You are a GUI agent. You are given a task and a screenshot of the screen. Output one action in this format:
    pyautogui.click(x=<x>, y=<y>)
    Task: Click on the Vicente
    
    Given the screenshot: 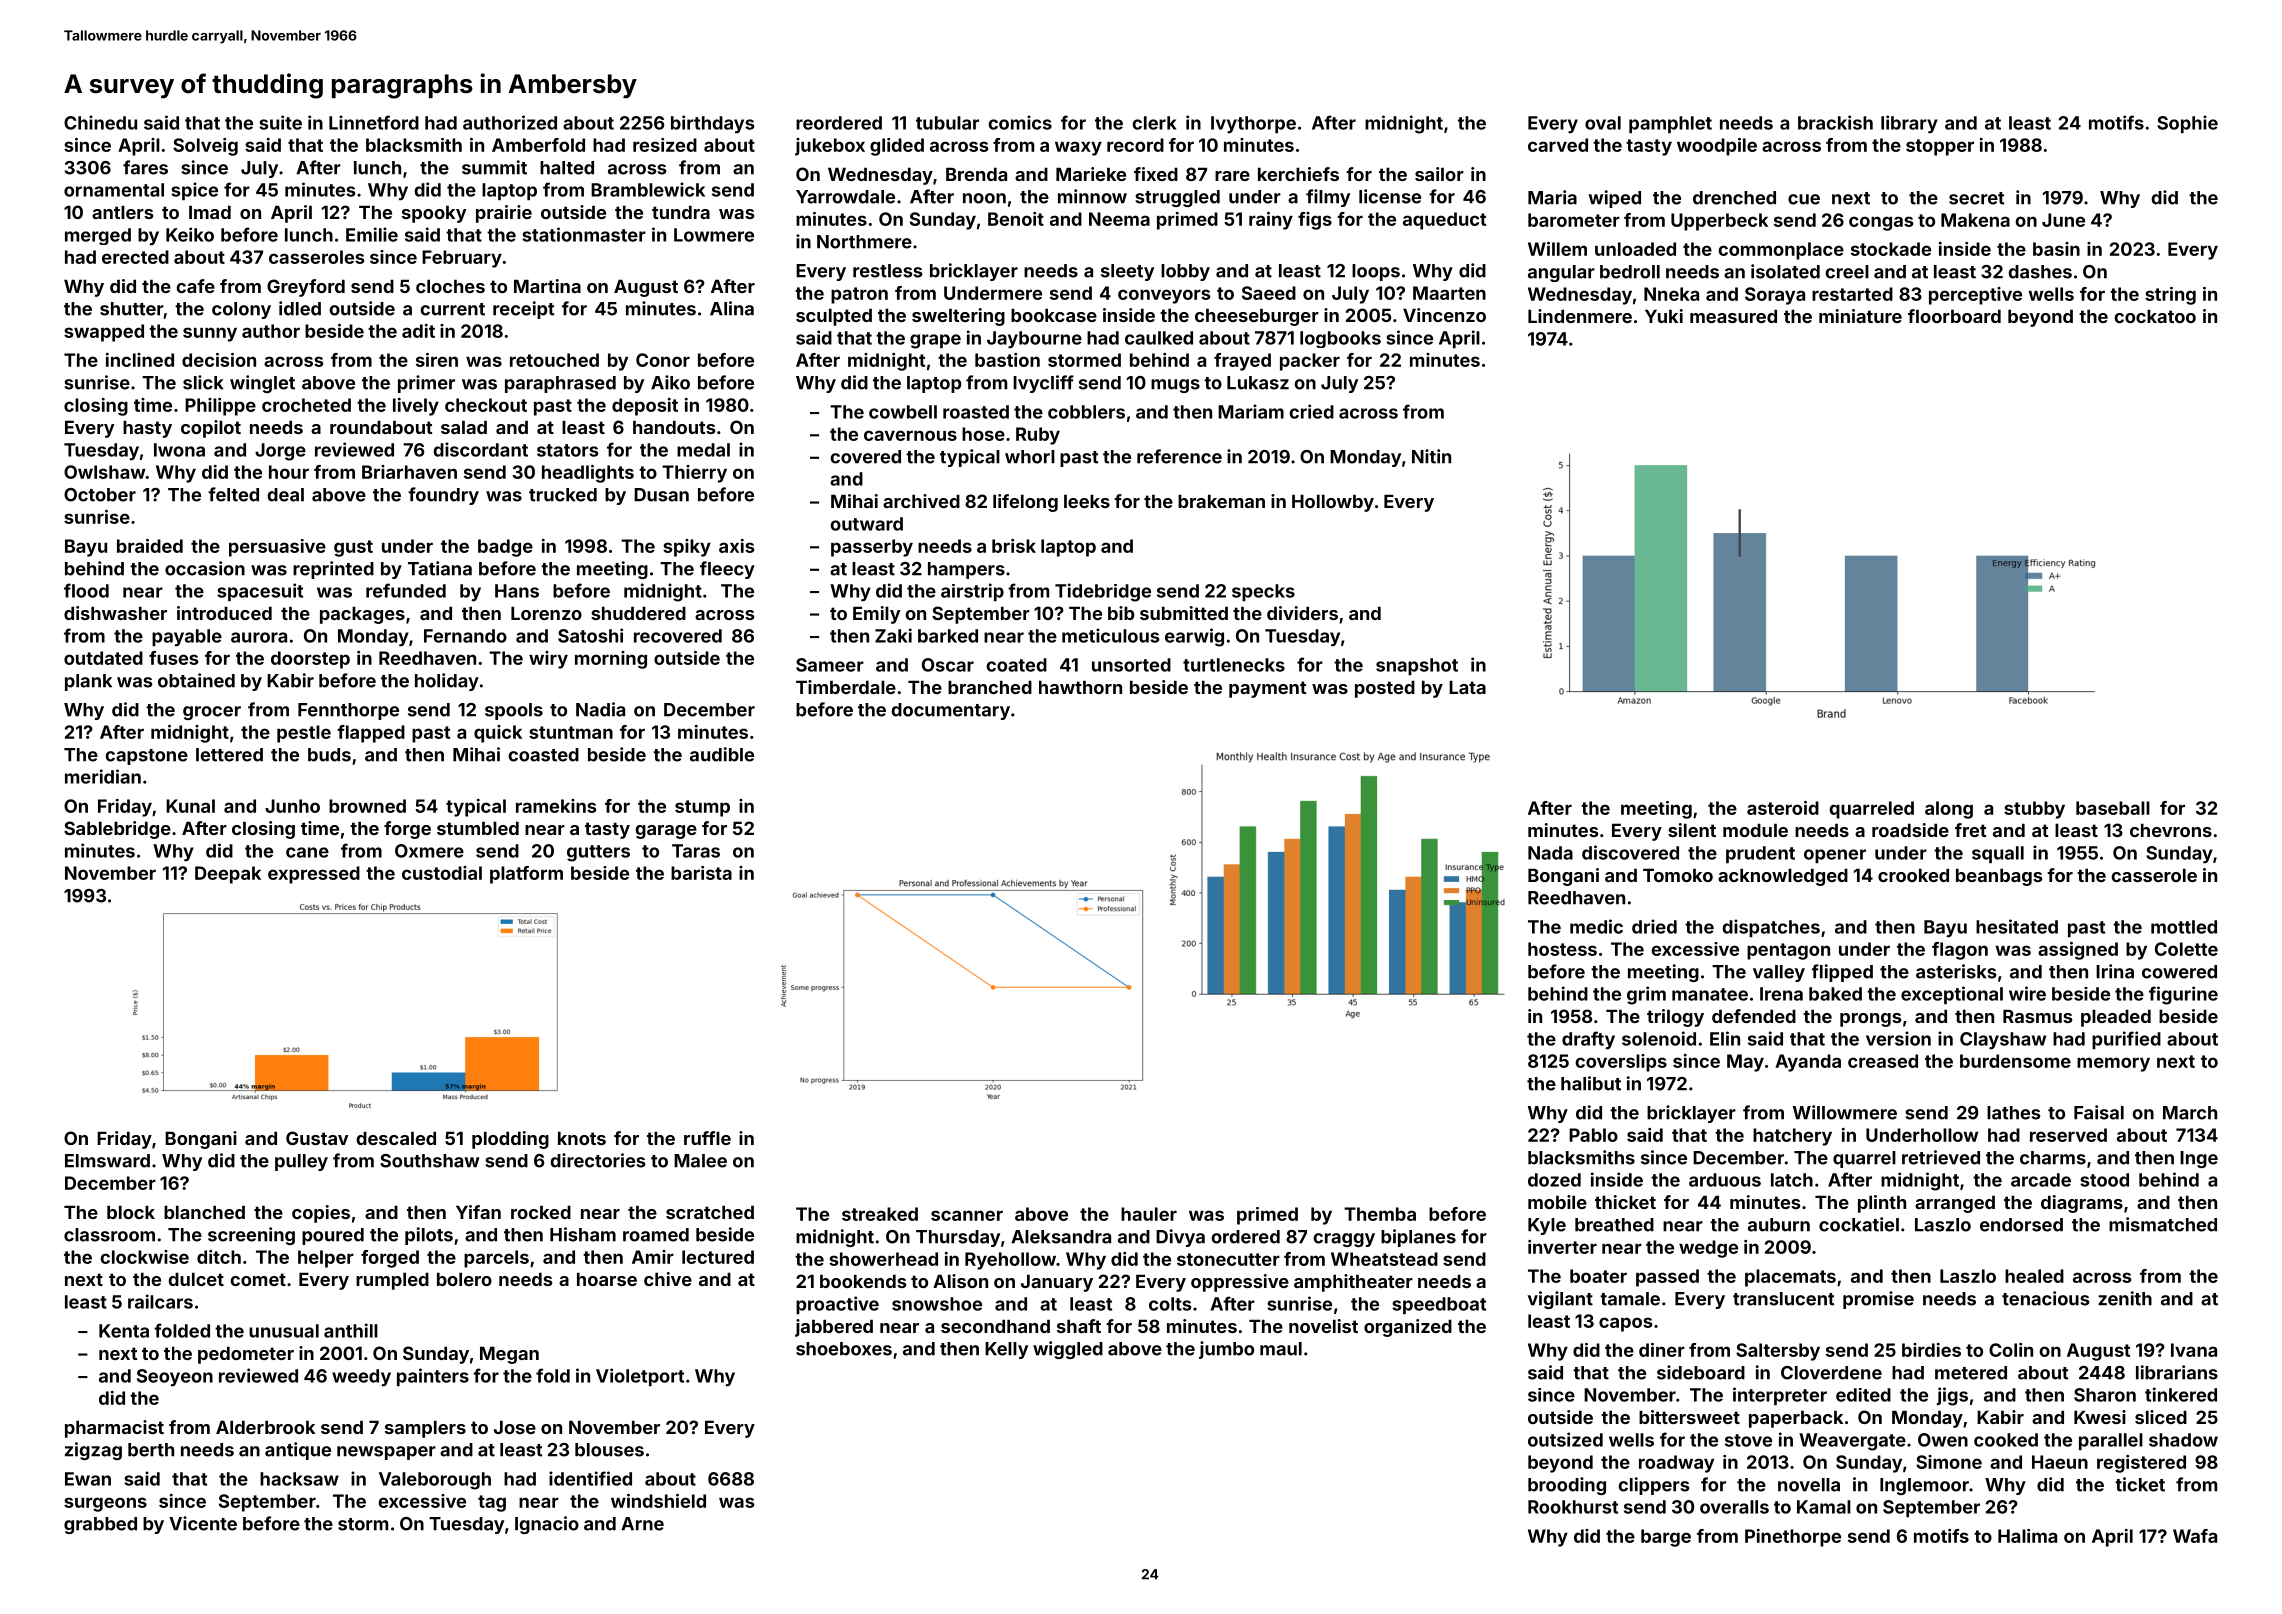 What is the action you would take?
    pyautogui.click(x=203, y=1523)
